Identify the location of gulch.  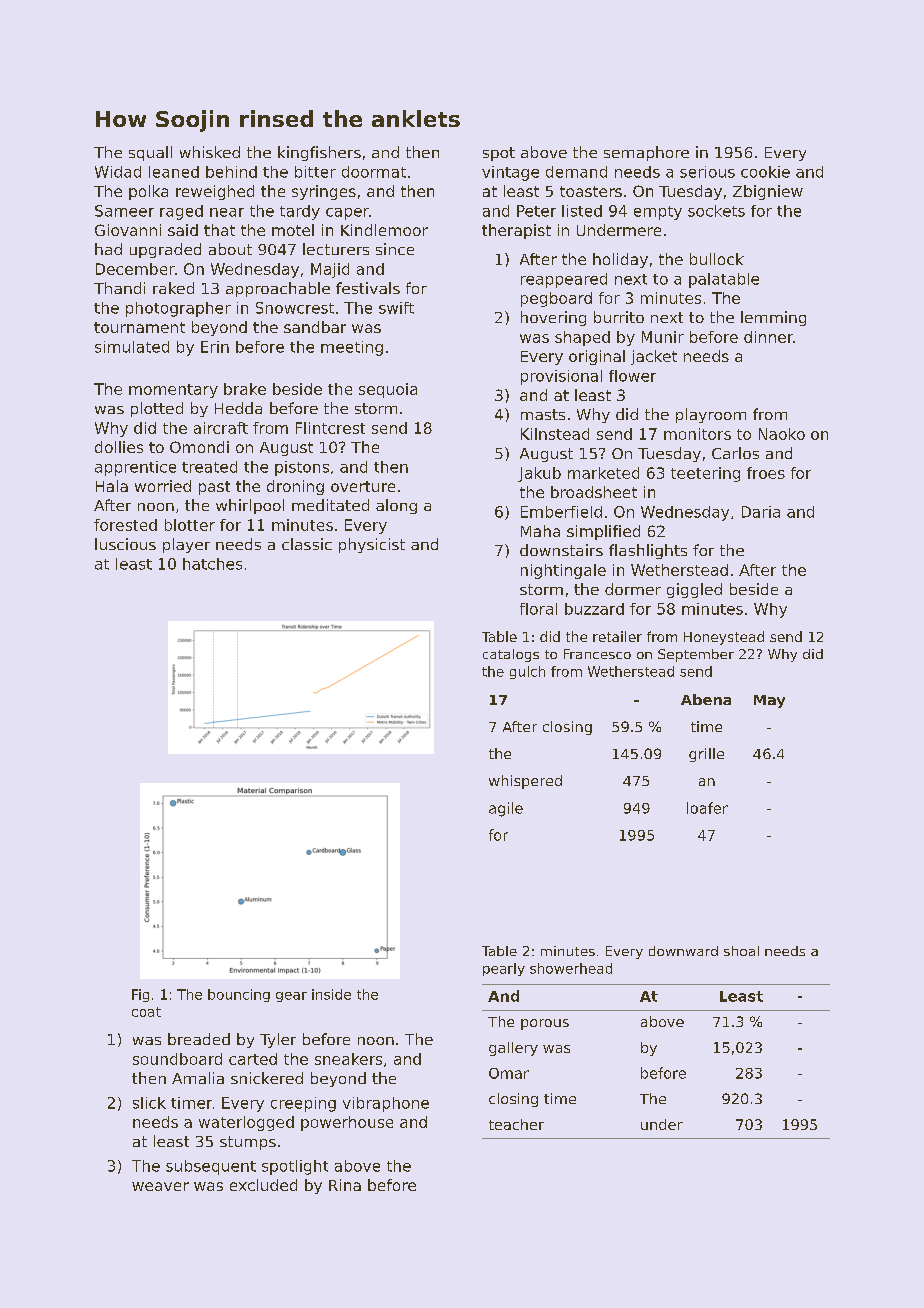
(527, 672).
